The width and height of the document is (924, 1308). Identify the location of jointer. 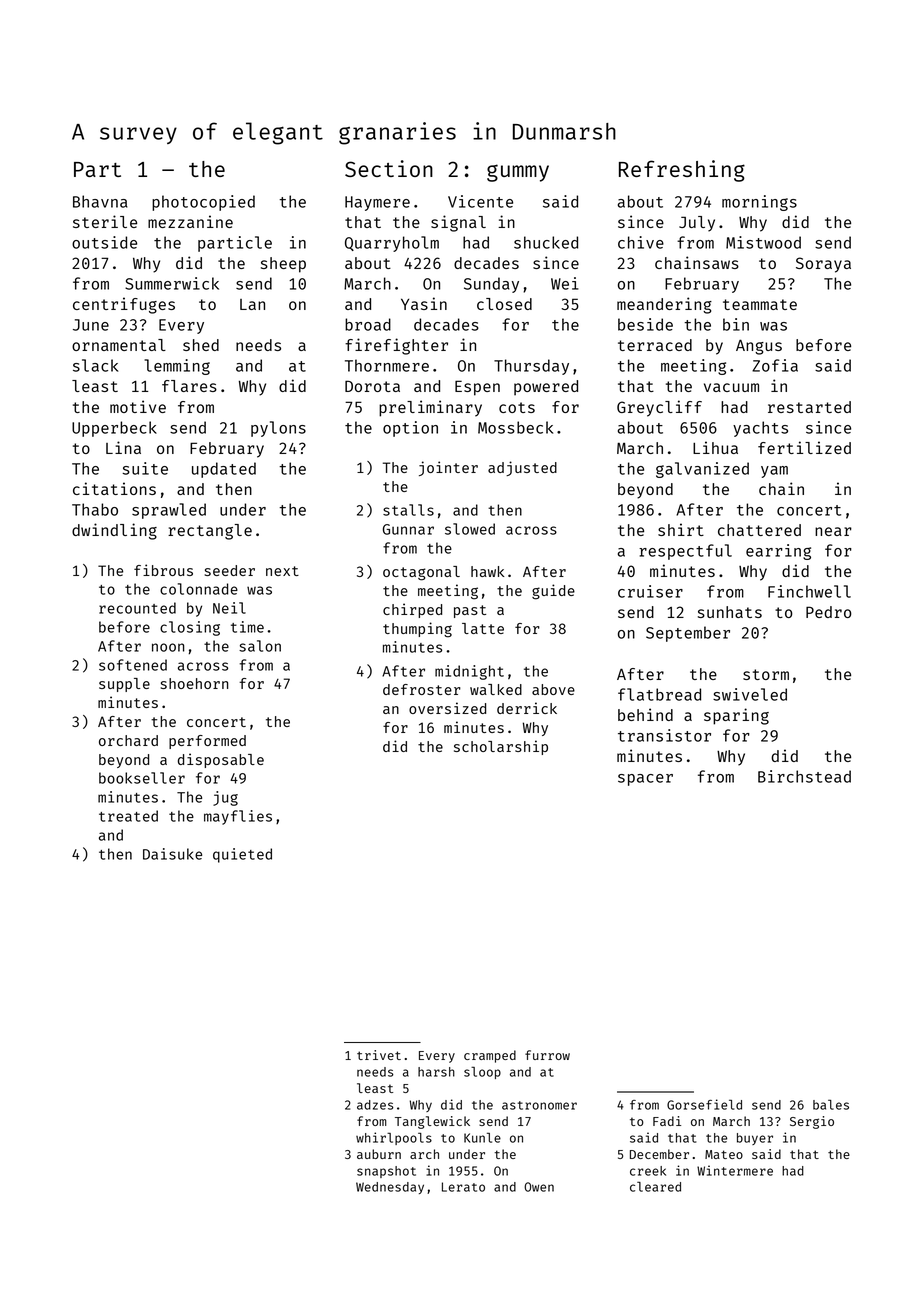
(448, 468).
